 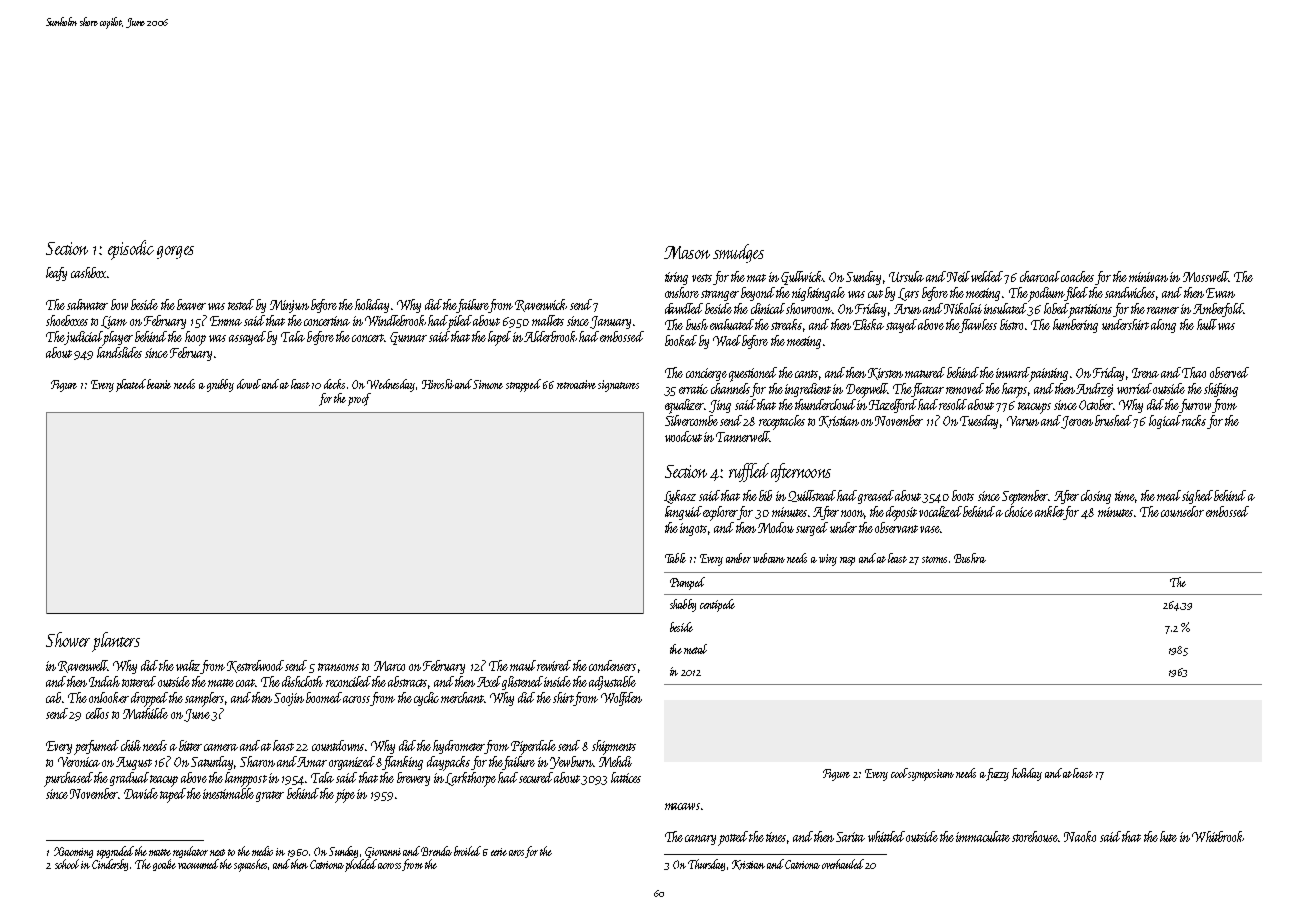 I want to click on Lukasz, so click(x=680, y=497).
